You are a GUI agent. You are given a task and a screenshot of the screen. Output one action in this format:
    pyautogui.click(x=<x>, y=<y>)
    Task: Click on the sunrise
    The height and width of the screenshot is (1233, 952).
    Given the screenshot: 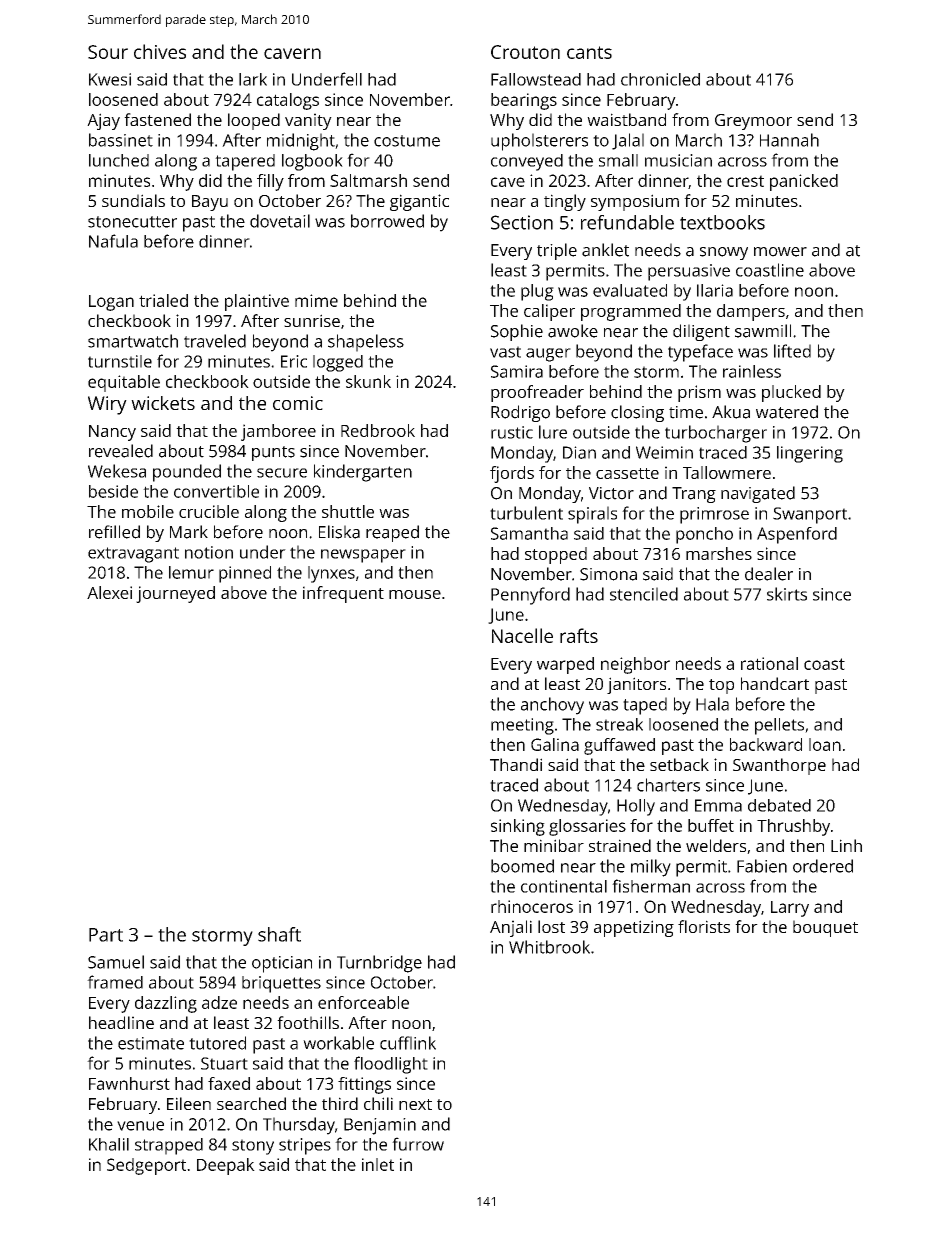 What is the action you would take?
    pyautogui.click(x=312, y=320)
